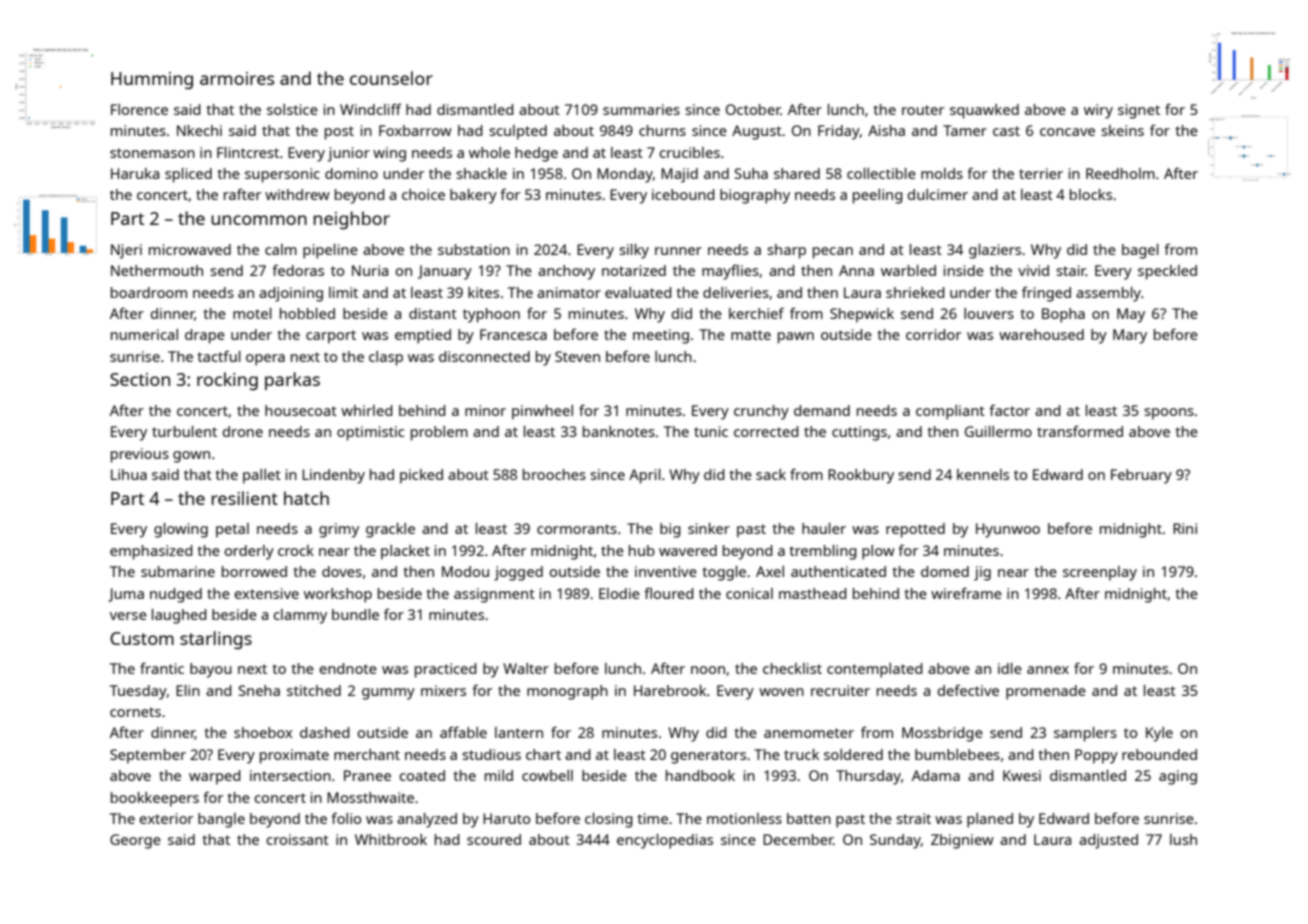 The height and width of the document is (924, 1308). I want to click on Mary, so click(1130, 336).
